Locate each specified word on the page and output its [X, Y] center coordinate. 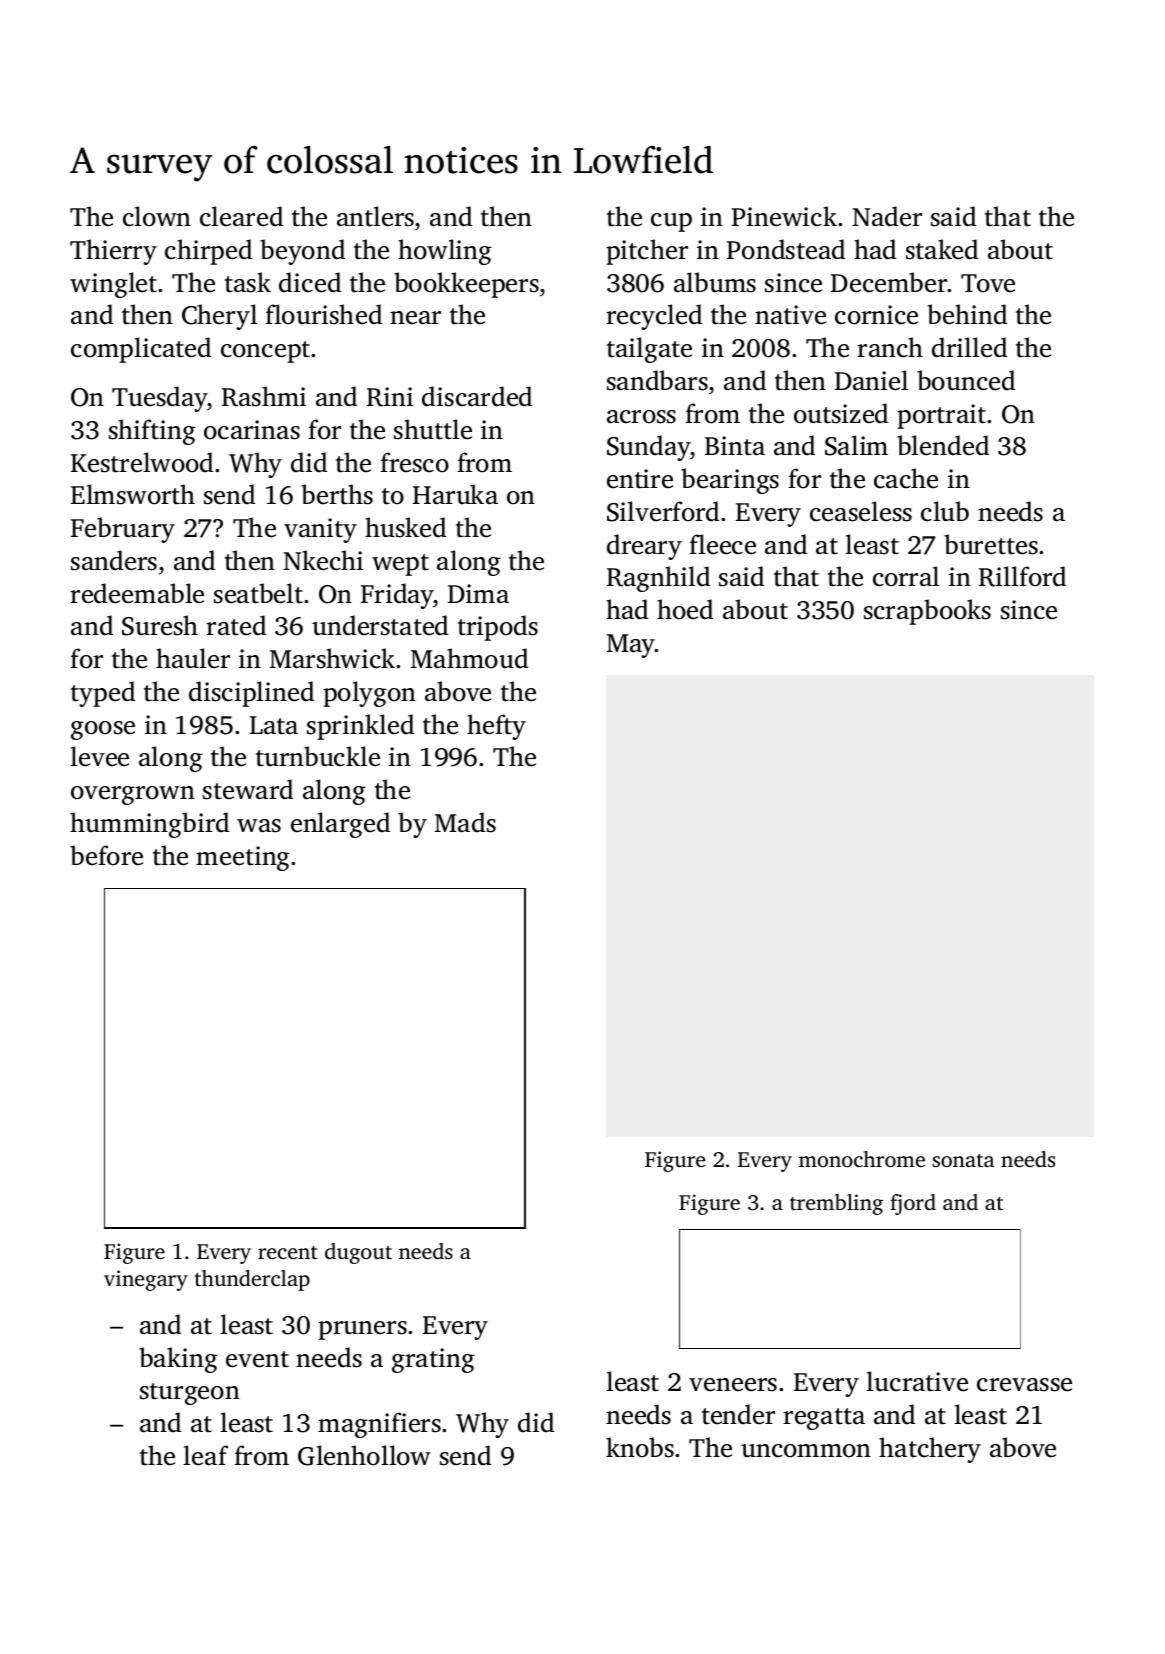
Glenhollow [364, 1455]
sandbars [657, 380]
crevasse [1024, 1385]
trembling [836, 1204]
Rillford [1022, 576]
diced [310, 282]
